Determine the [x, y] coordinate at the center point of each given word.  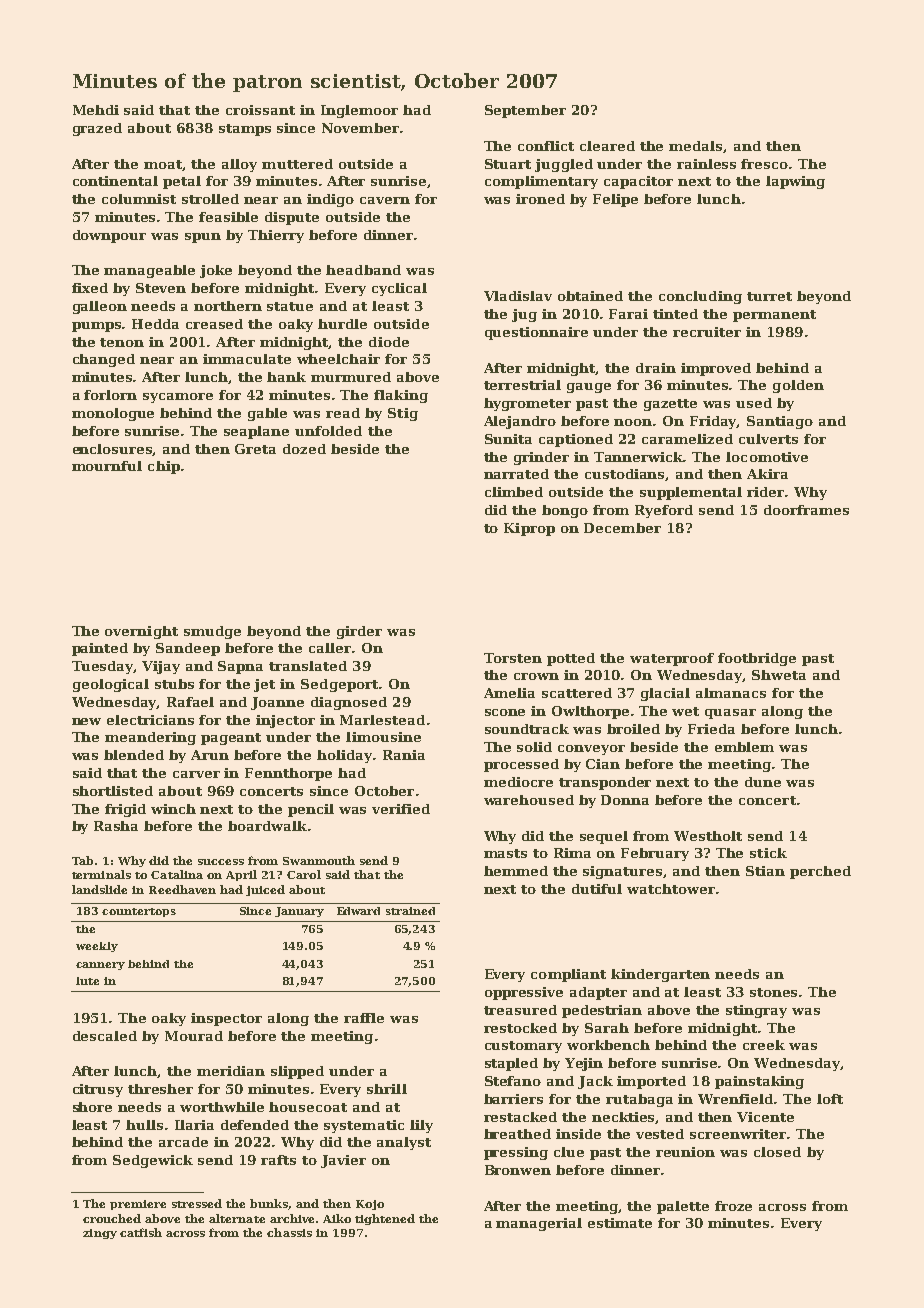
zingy [100, 1234]
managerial [539, 1224]
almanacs [731, 693]
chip [164, 467]
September [525, 111]
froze [733, 1206]
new [86, 721]
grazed [97, 129]
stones [773, 992]
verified [401, 809]
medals [696, 147]
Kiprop [529, 529]
